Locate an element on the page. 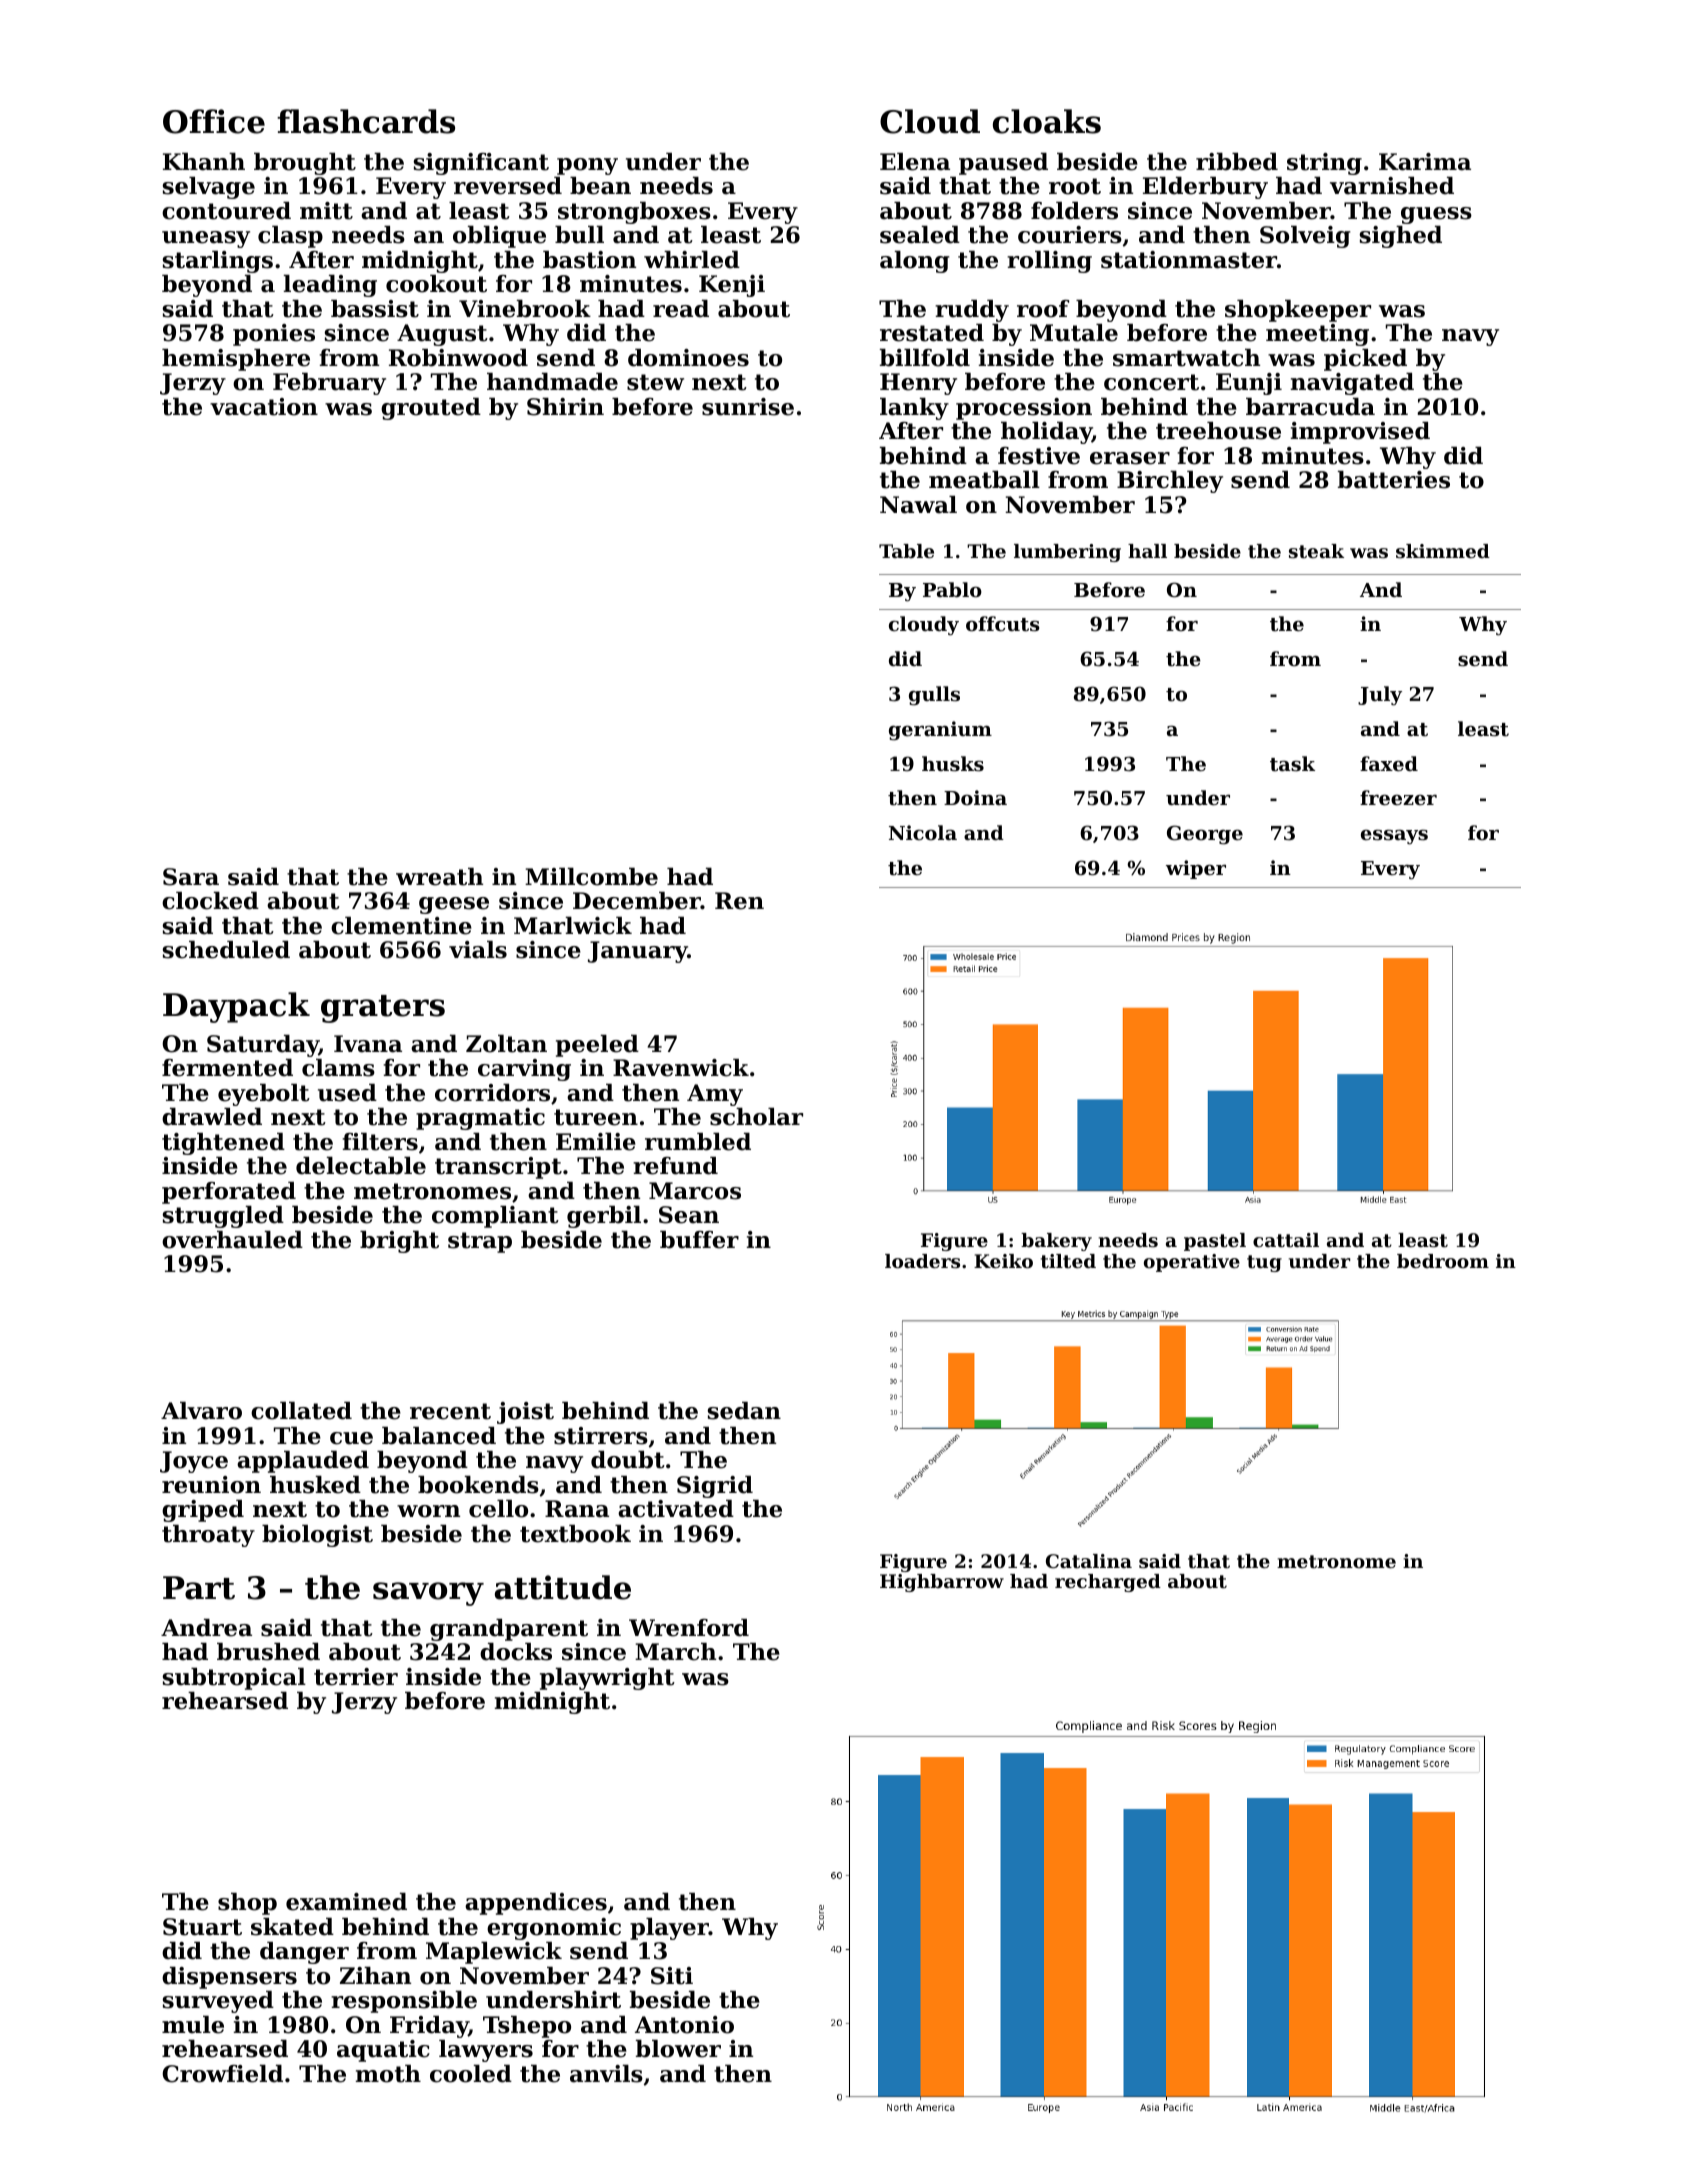 Image resolution: width=1683 pixels, height=2178 pixels. sedan is located at coordinates (744, 1411).
